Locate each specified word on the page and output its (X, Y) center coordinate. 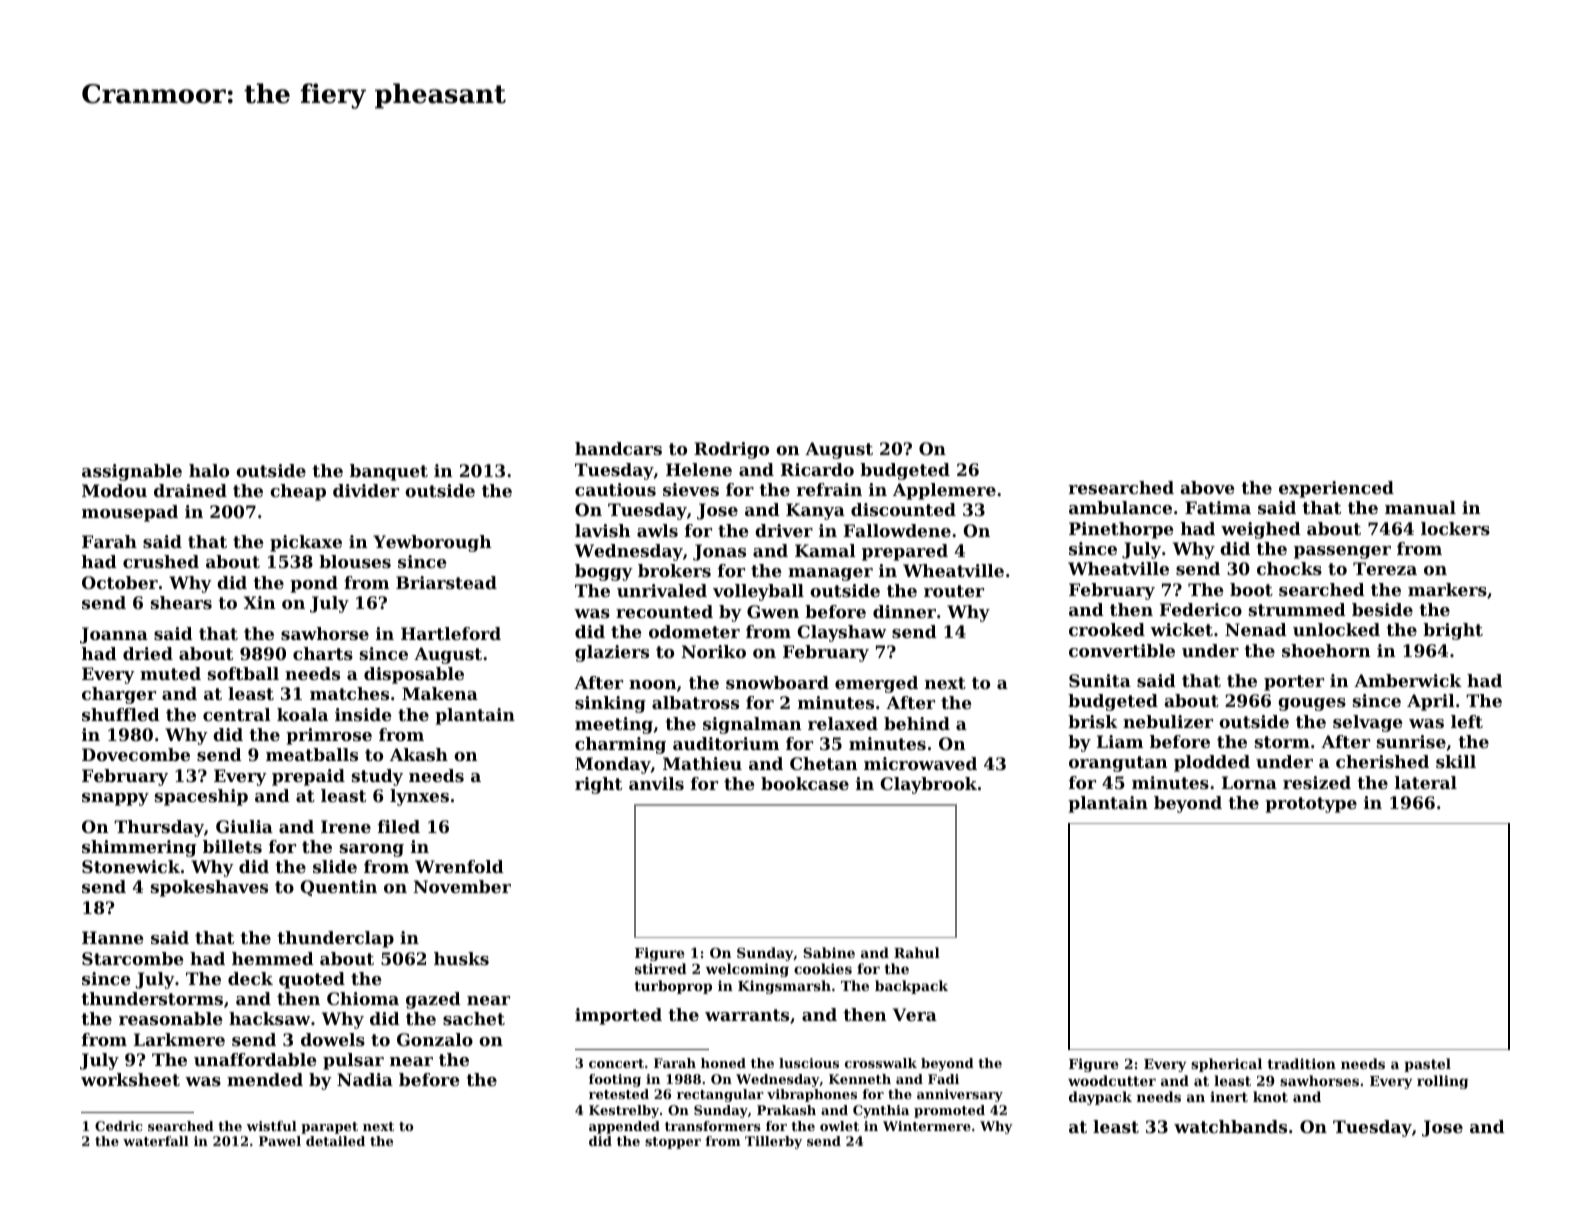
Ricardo (817, 469)
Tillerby (773, 1142)
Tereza (1385, 568)
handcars (618, 448)
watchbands (1230, 1126)
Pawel (280, 1141)
